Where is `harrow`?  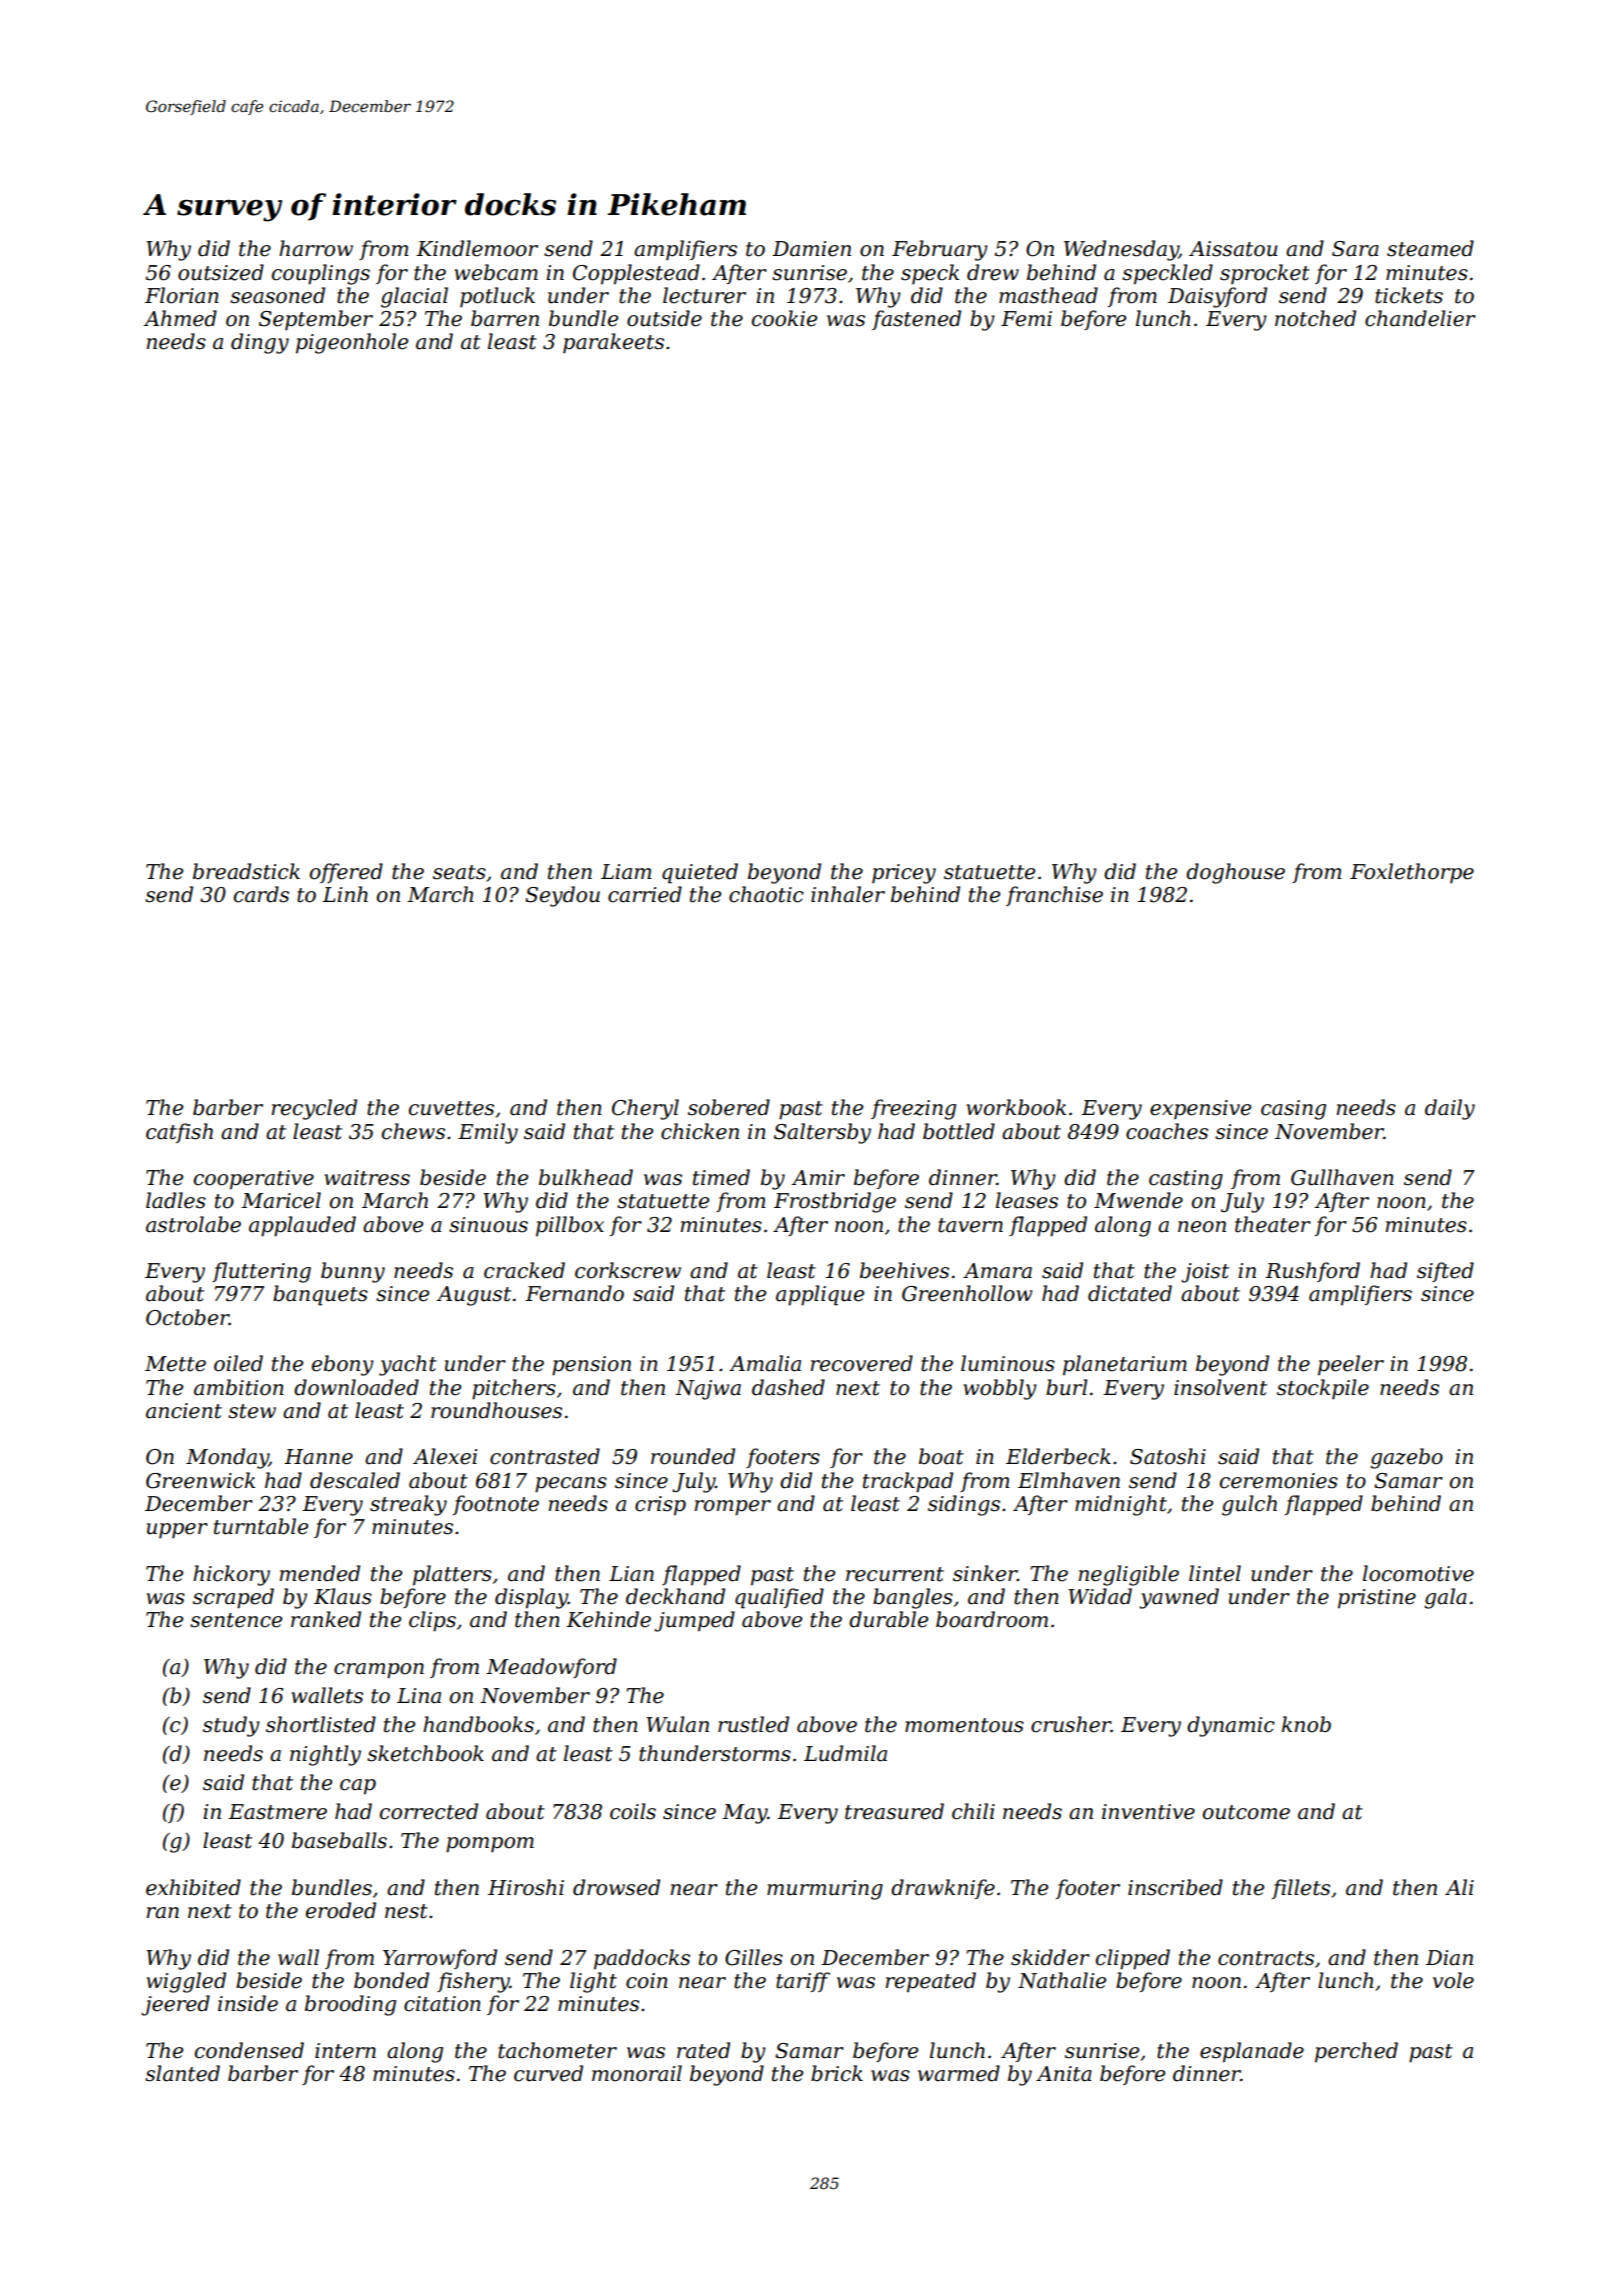
harrow is located at coordinates (316, 248).
